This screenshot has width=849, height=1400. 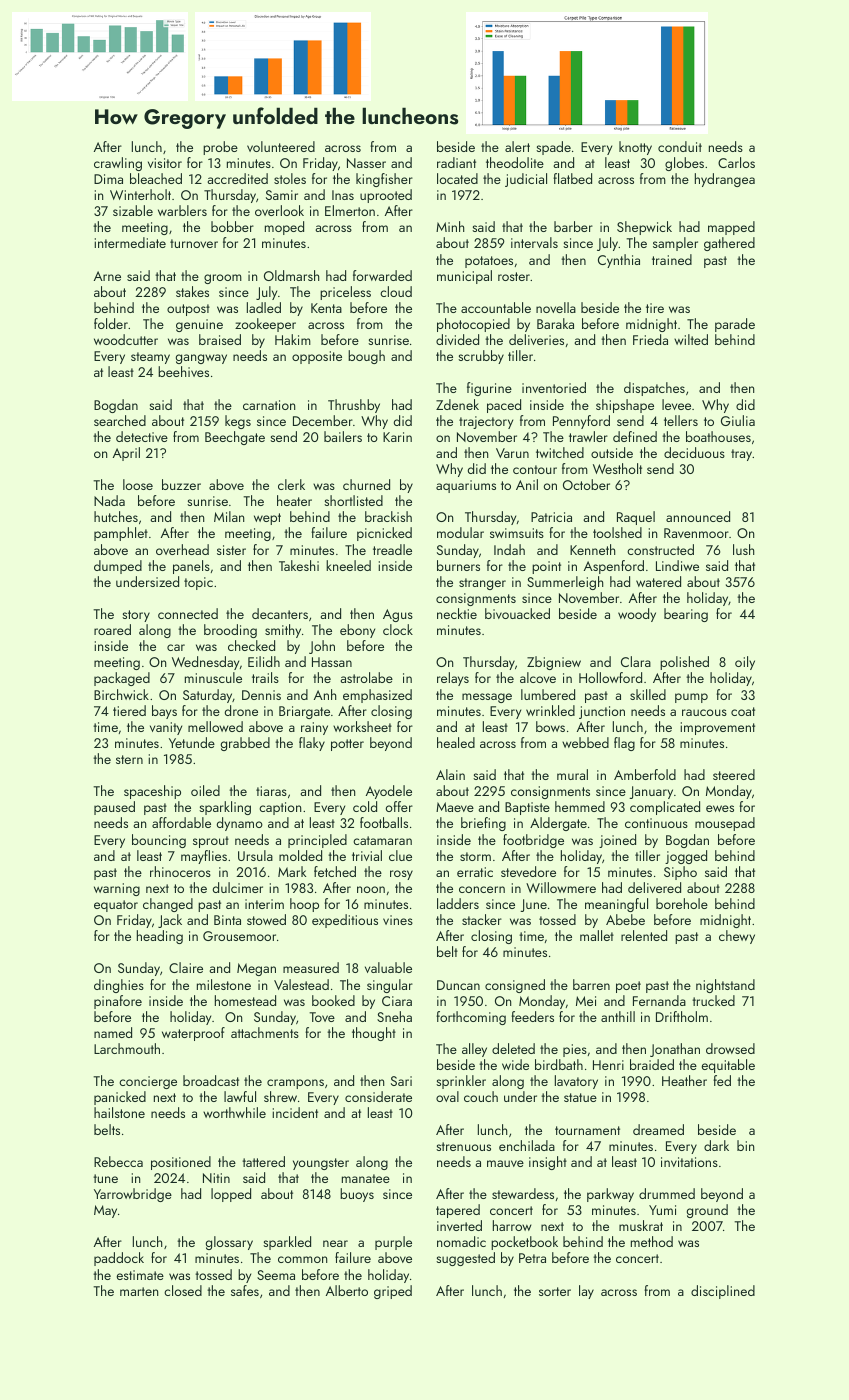 I want to click on parade, so click(x=735, y=325).
